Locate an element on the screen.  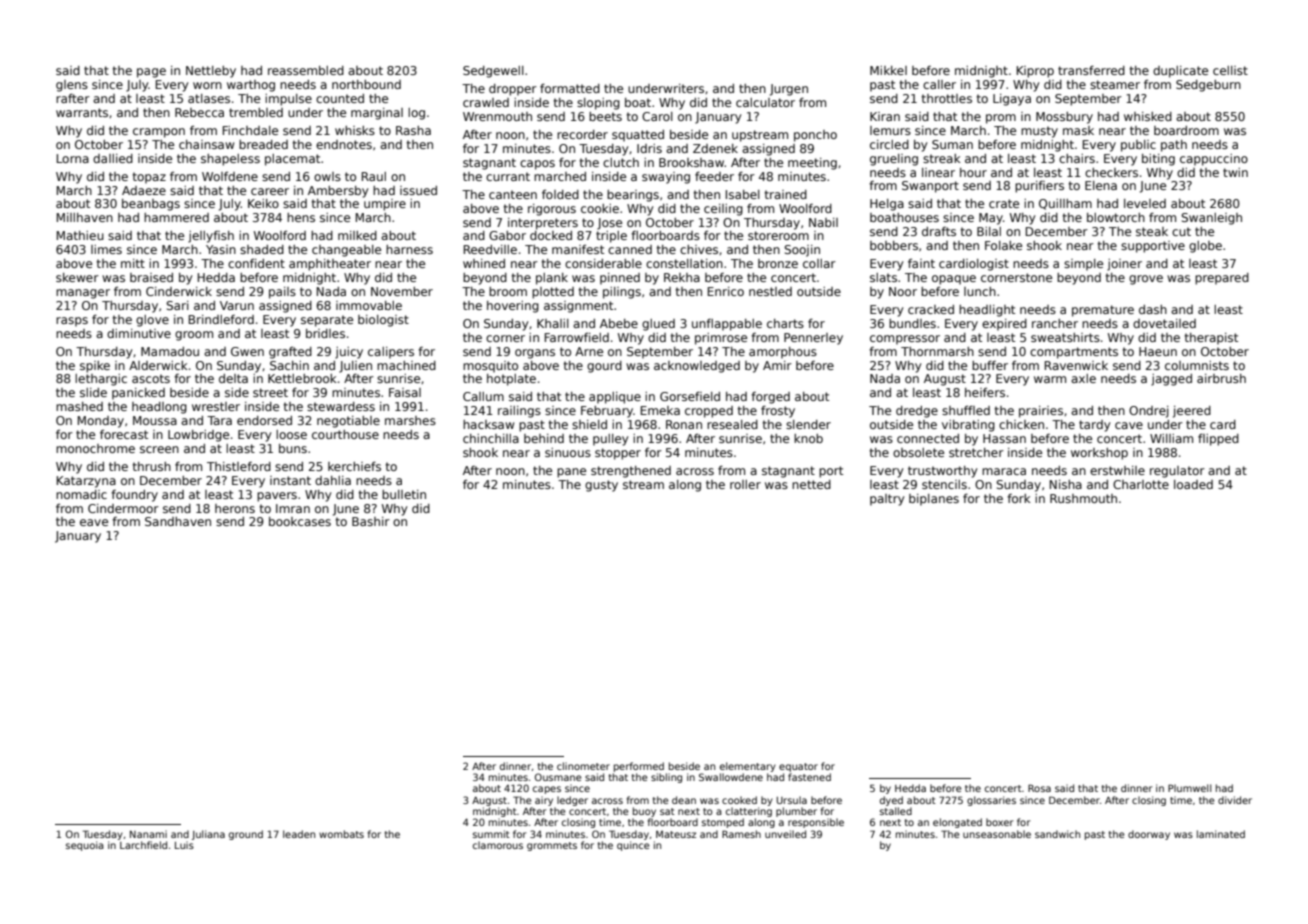
groom is located at coordinates (194, 336).
